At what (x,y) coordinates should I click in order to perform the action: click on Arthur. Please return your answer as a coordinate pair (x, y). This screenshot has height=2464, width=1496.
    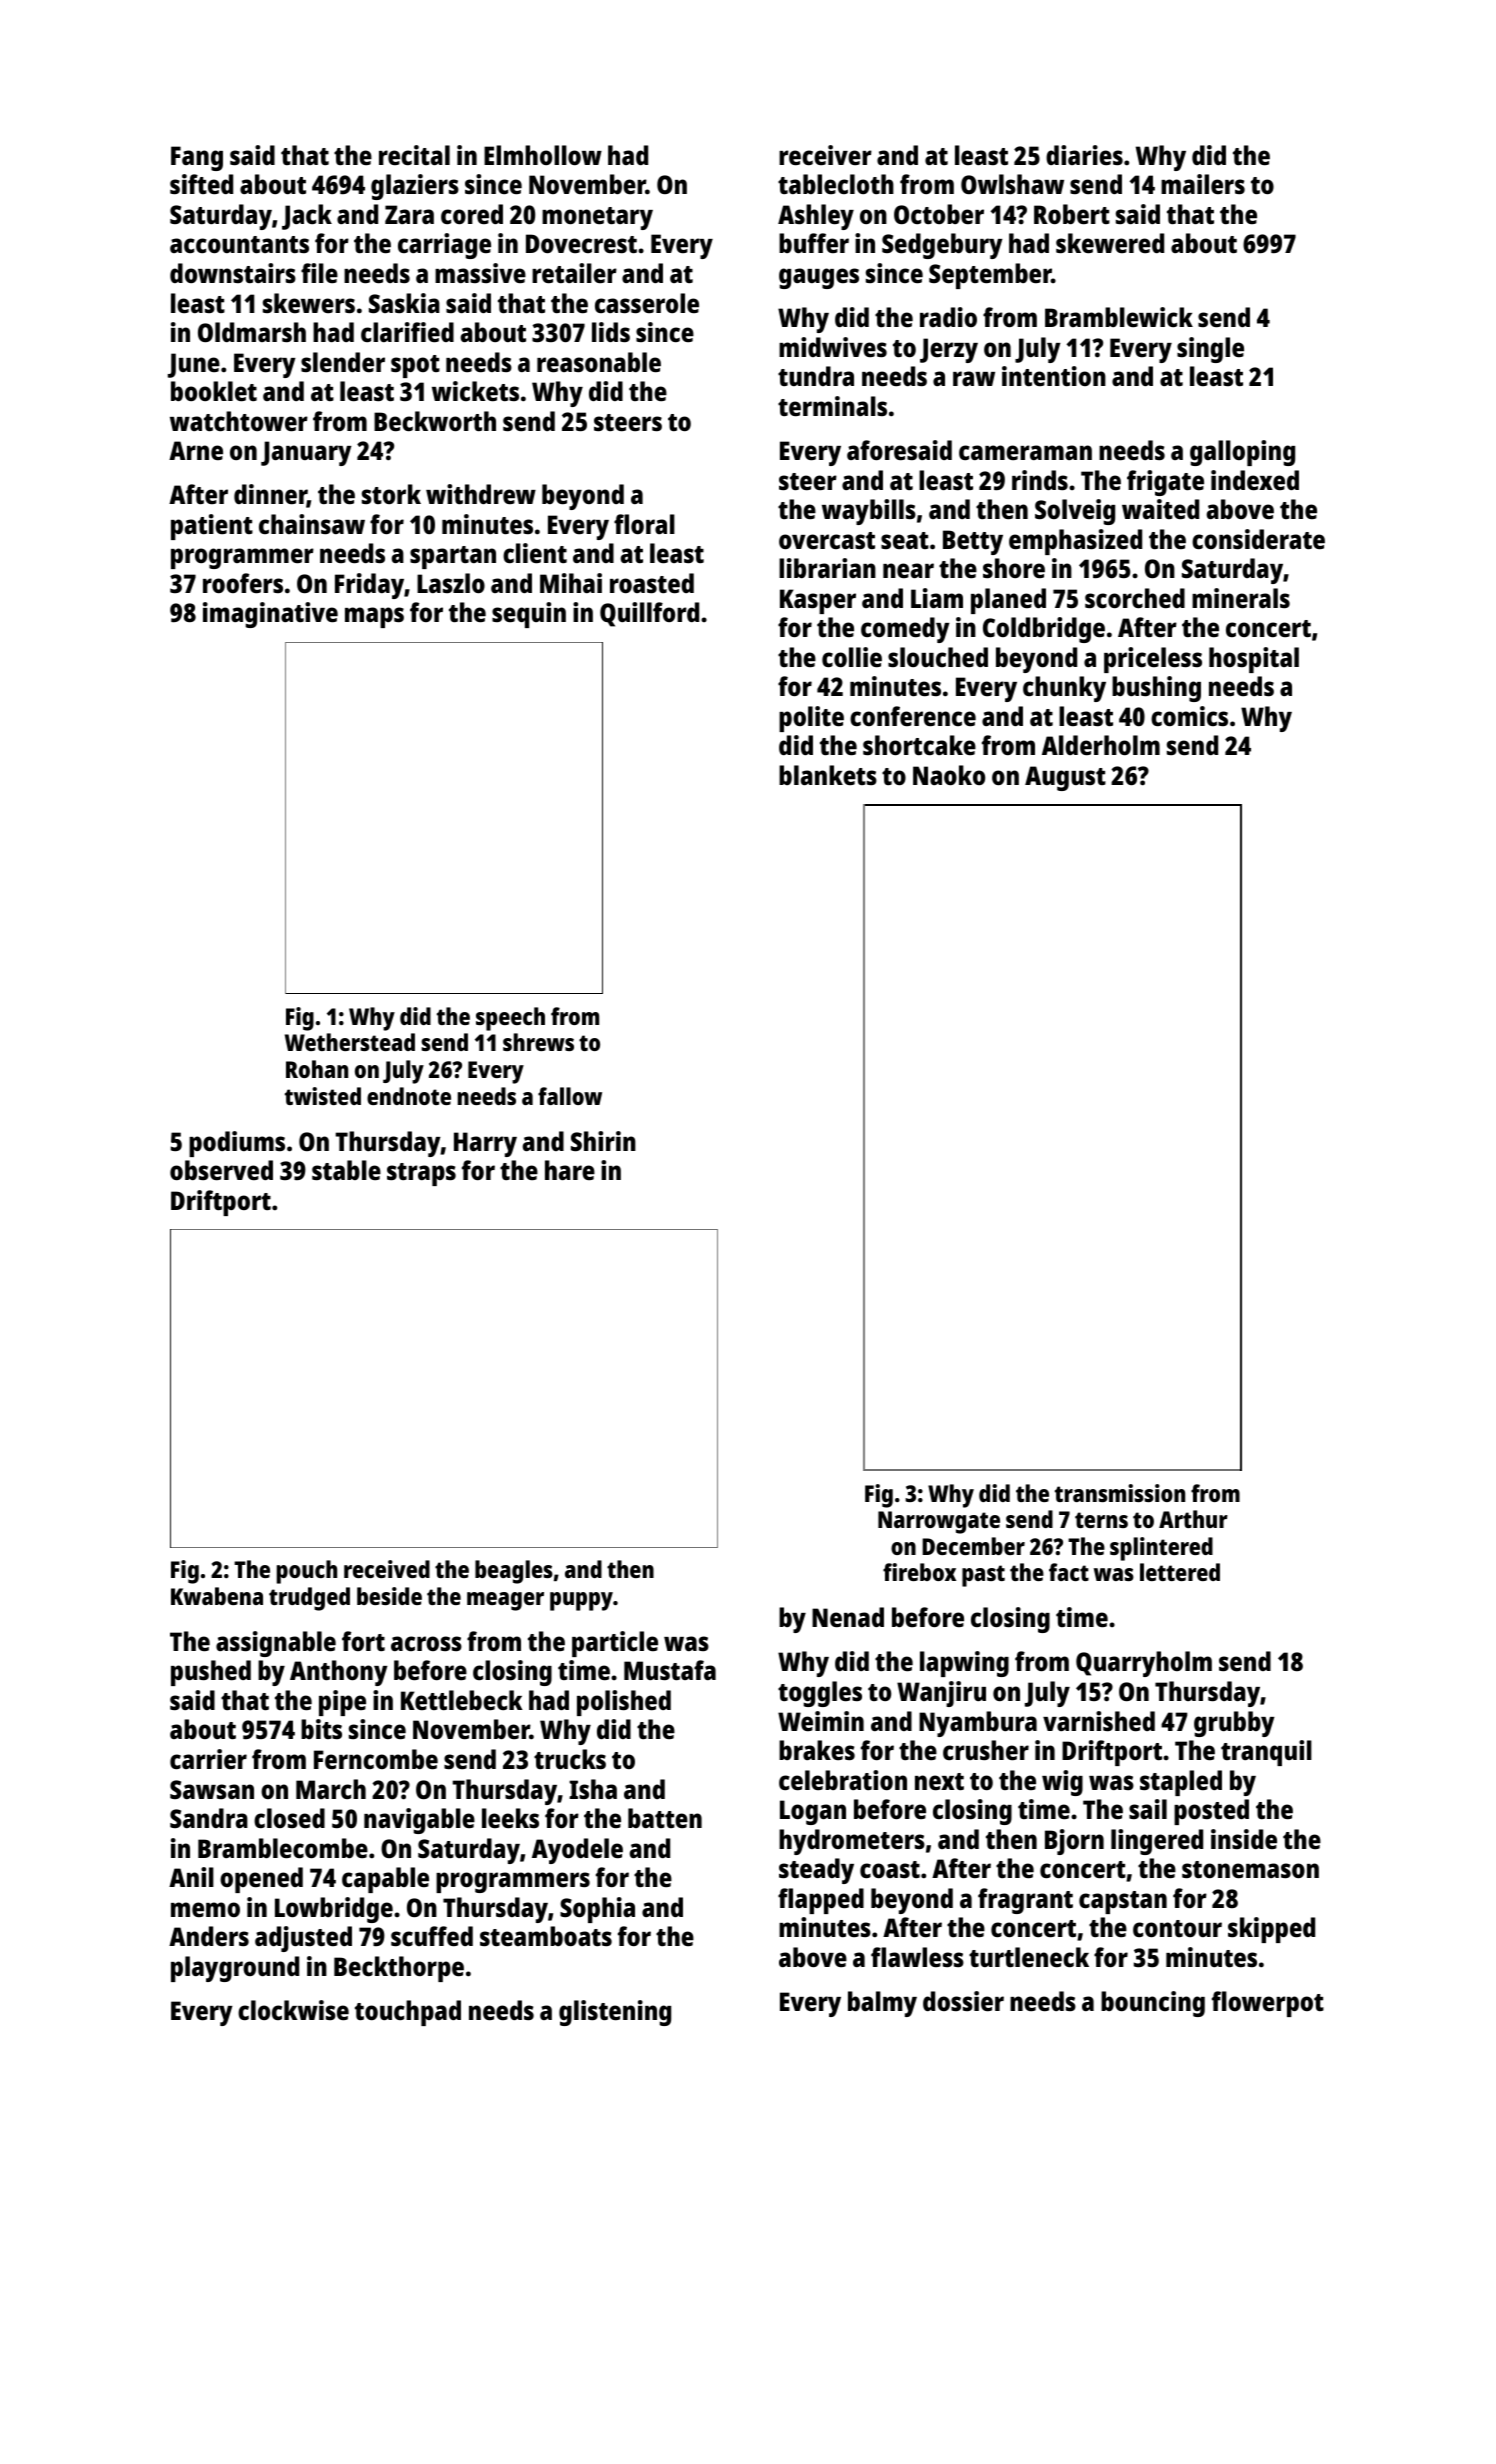
    Looking at the image, I should click on (1193, 1519).
